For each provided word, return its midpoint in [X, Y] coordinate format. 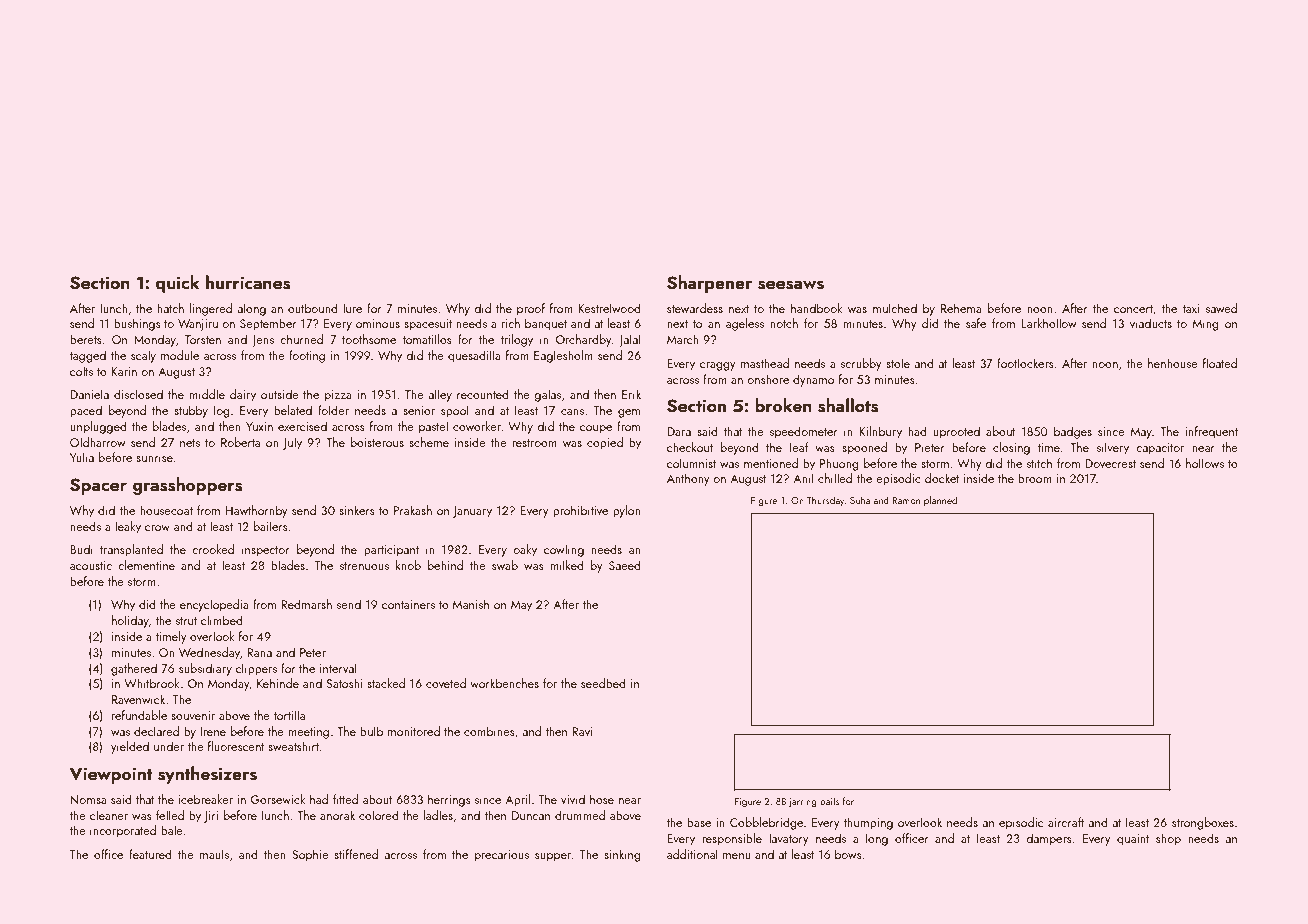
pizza [338, 396]
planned [940, 501]
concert [1133, 309]
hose [602, 799]
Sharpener [709, 284]
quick [178, 284]
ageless [745, 324]
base [699, 822]
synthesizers [207, 775]
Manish [471, 604]
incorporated [123, 831]
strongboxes [1203, 823]
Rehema [961, 308]
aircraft [1066, 822]
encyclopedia [214, 605]
